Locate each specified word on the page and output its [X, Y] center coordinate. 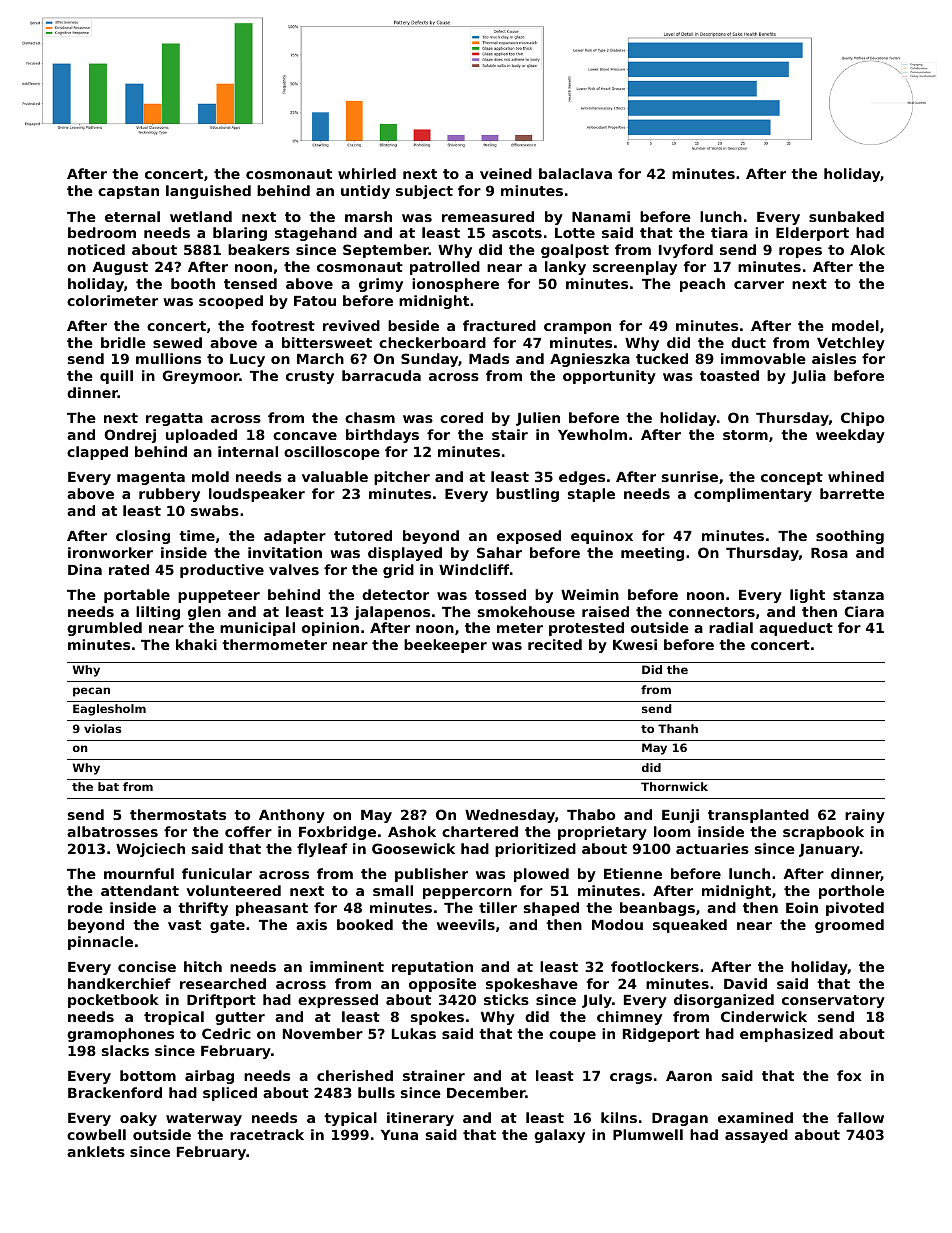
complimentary [753, 495]
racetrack [267, 1134]
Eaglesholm [109, 710]
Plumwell [648, 1134]
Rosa [829, 553]
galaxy [559, 1136]
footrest [283, 325]
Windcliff [474, 569]
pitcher [402, 478]
